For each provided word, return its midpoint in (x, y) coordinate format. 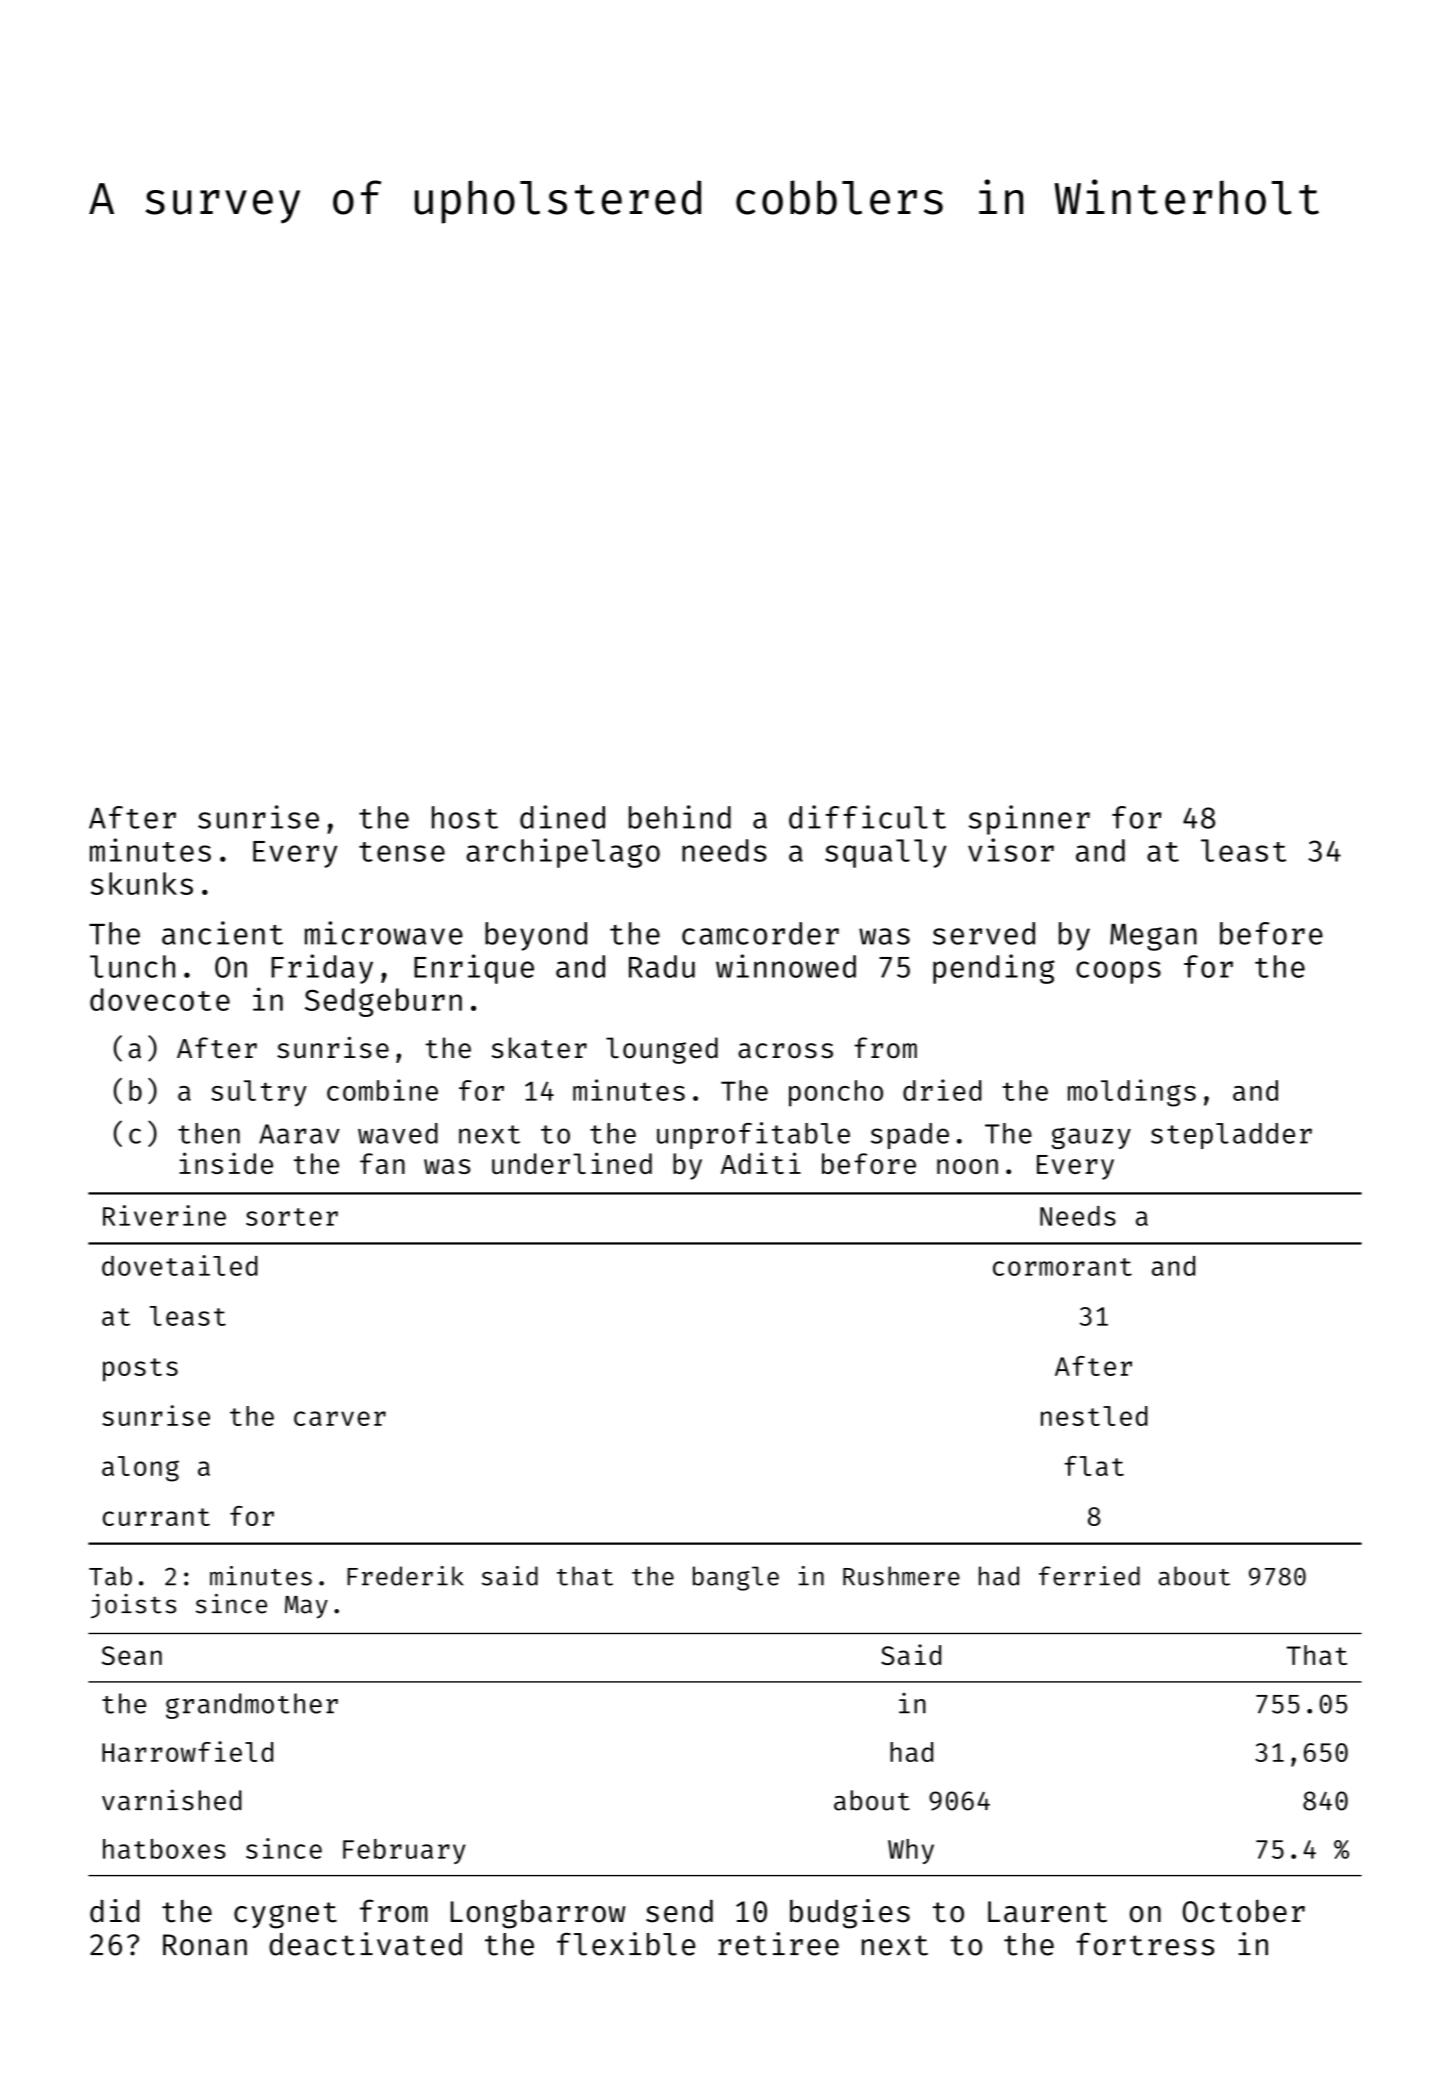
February (404, 1851)
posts (140, 1370)
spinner (1029, 820)
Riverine (164, 1215)
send (679, 1911)
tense (402, 852)
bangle (736, 1578)
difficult (867, 817)
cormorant (1062, 1267)
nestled (1094, 1416)
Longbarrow (538, 1914)
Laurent (1047, 1912)
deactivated (365, 1944)
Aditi (761, 1163)
